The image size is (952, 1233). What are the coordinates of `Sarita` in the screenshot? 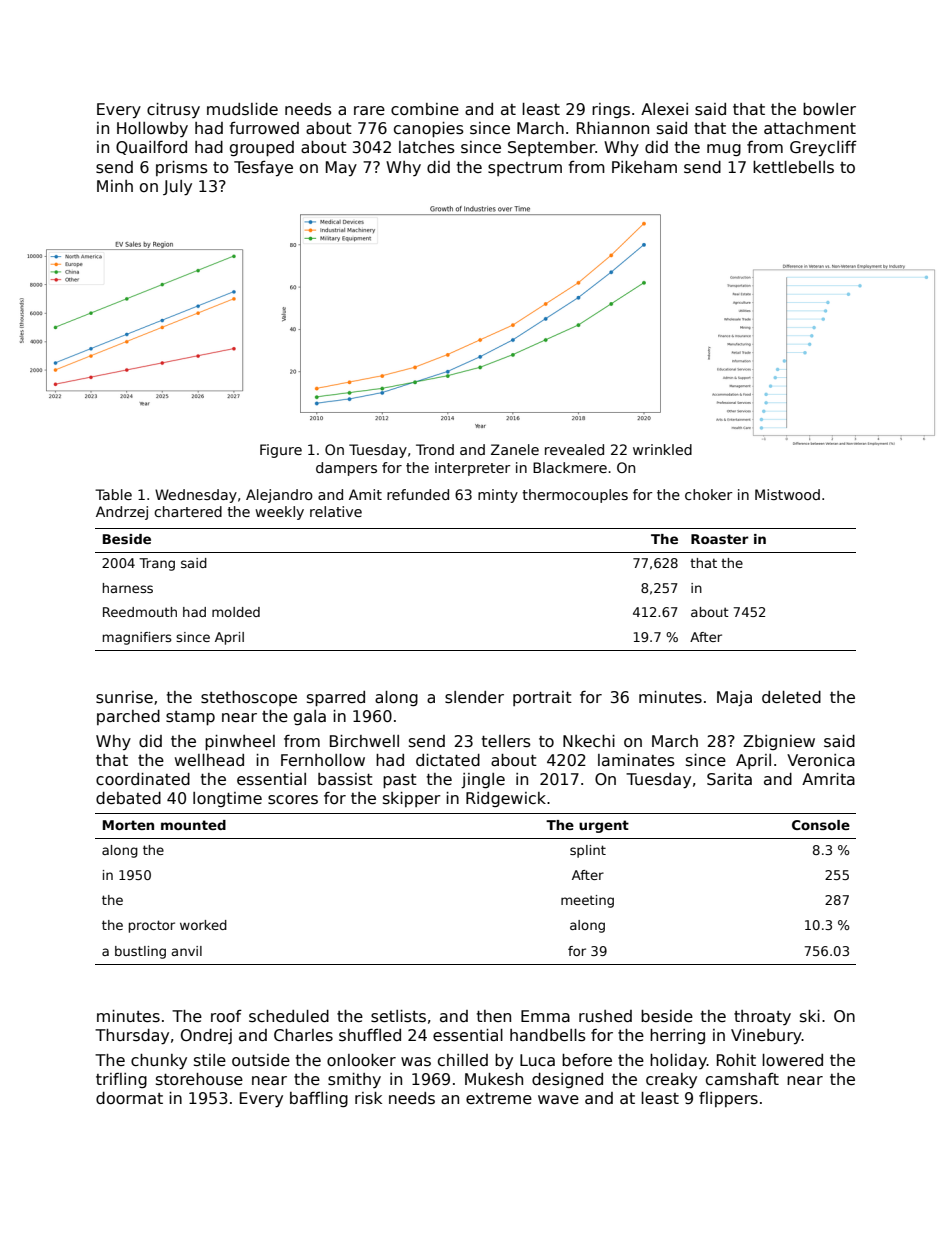 It's located at (729, 779).
